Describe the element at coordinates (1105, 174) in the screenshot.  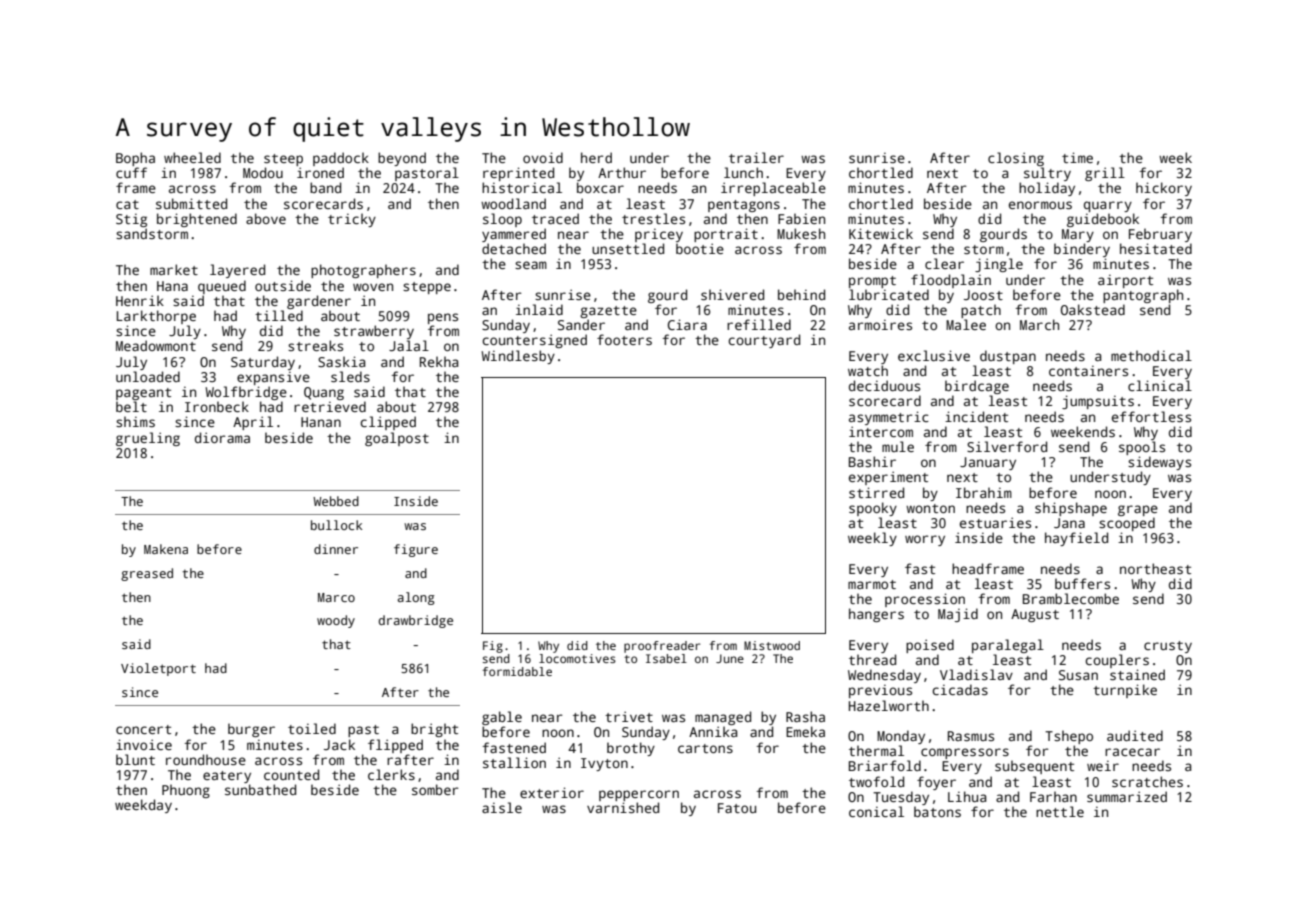
I see `grill` at that location.
